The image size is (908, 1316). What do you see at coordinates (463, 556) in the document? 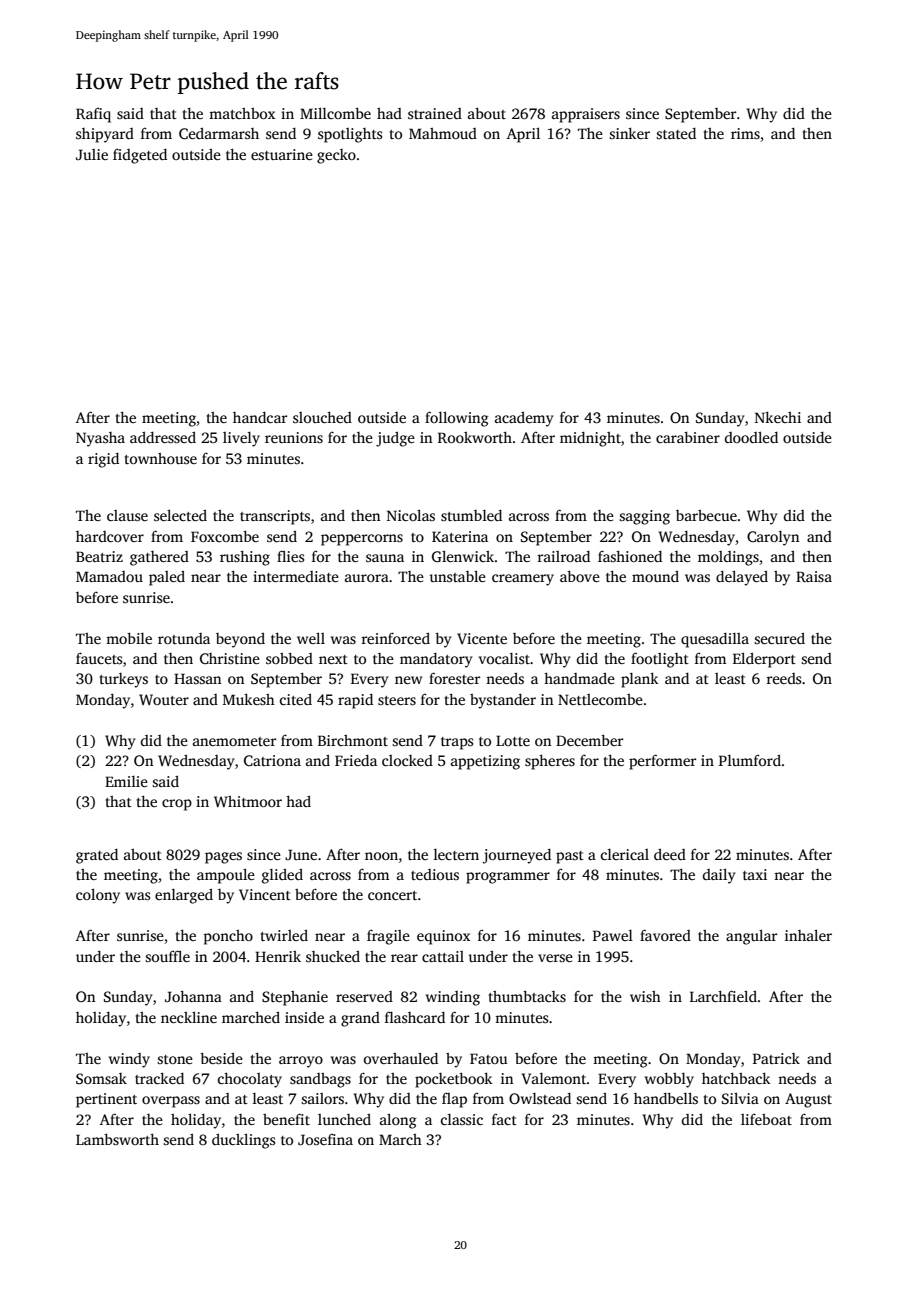
I see `Glenwick` at bounding box center [463, 556].
